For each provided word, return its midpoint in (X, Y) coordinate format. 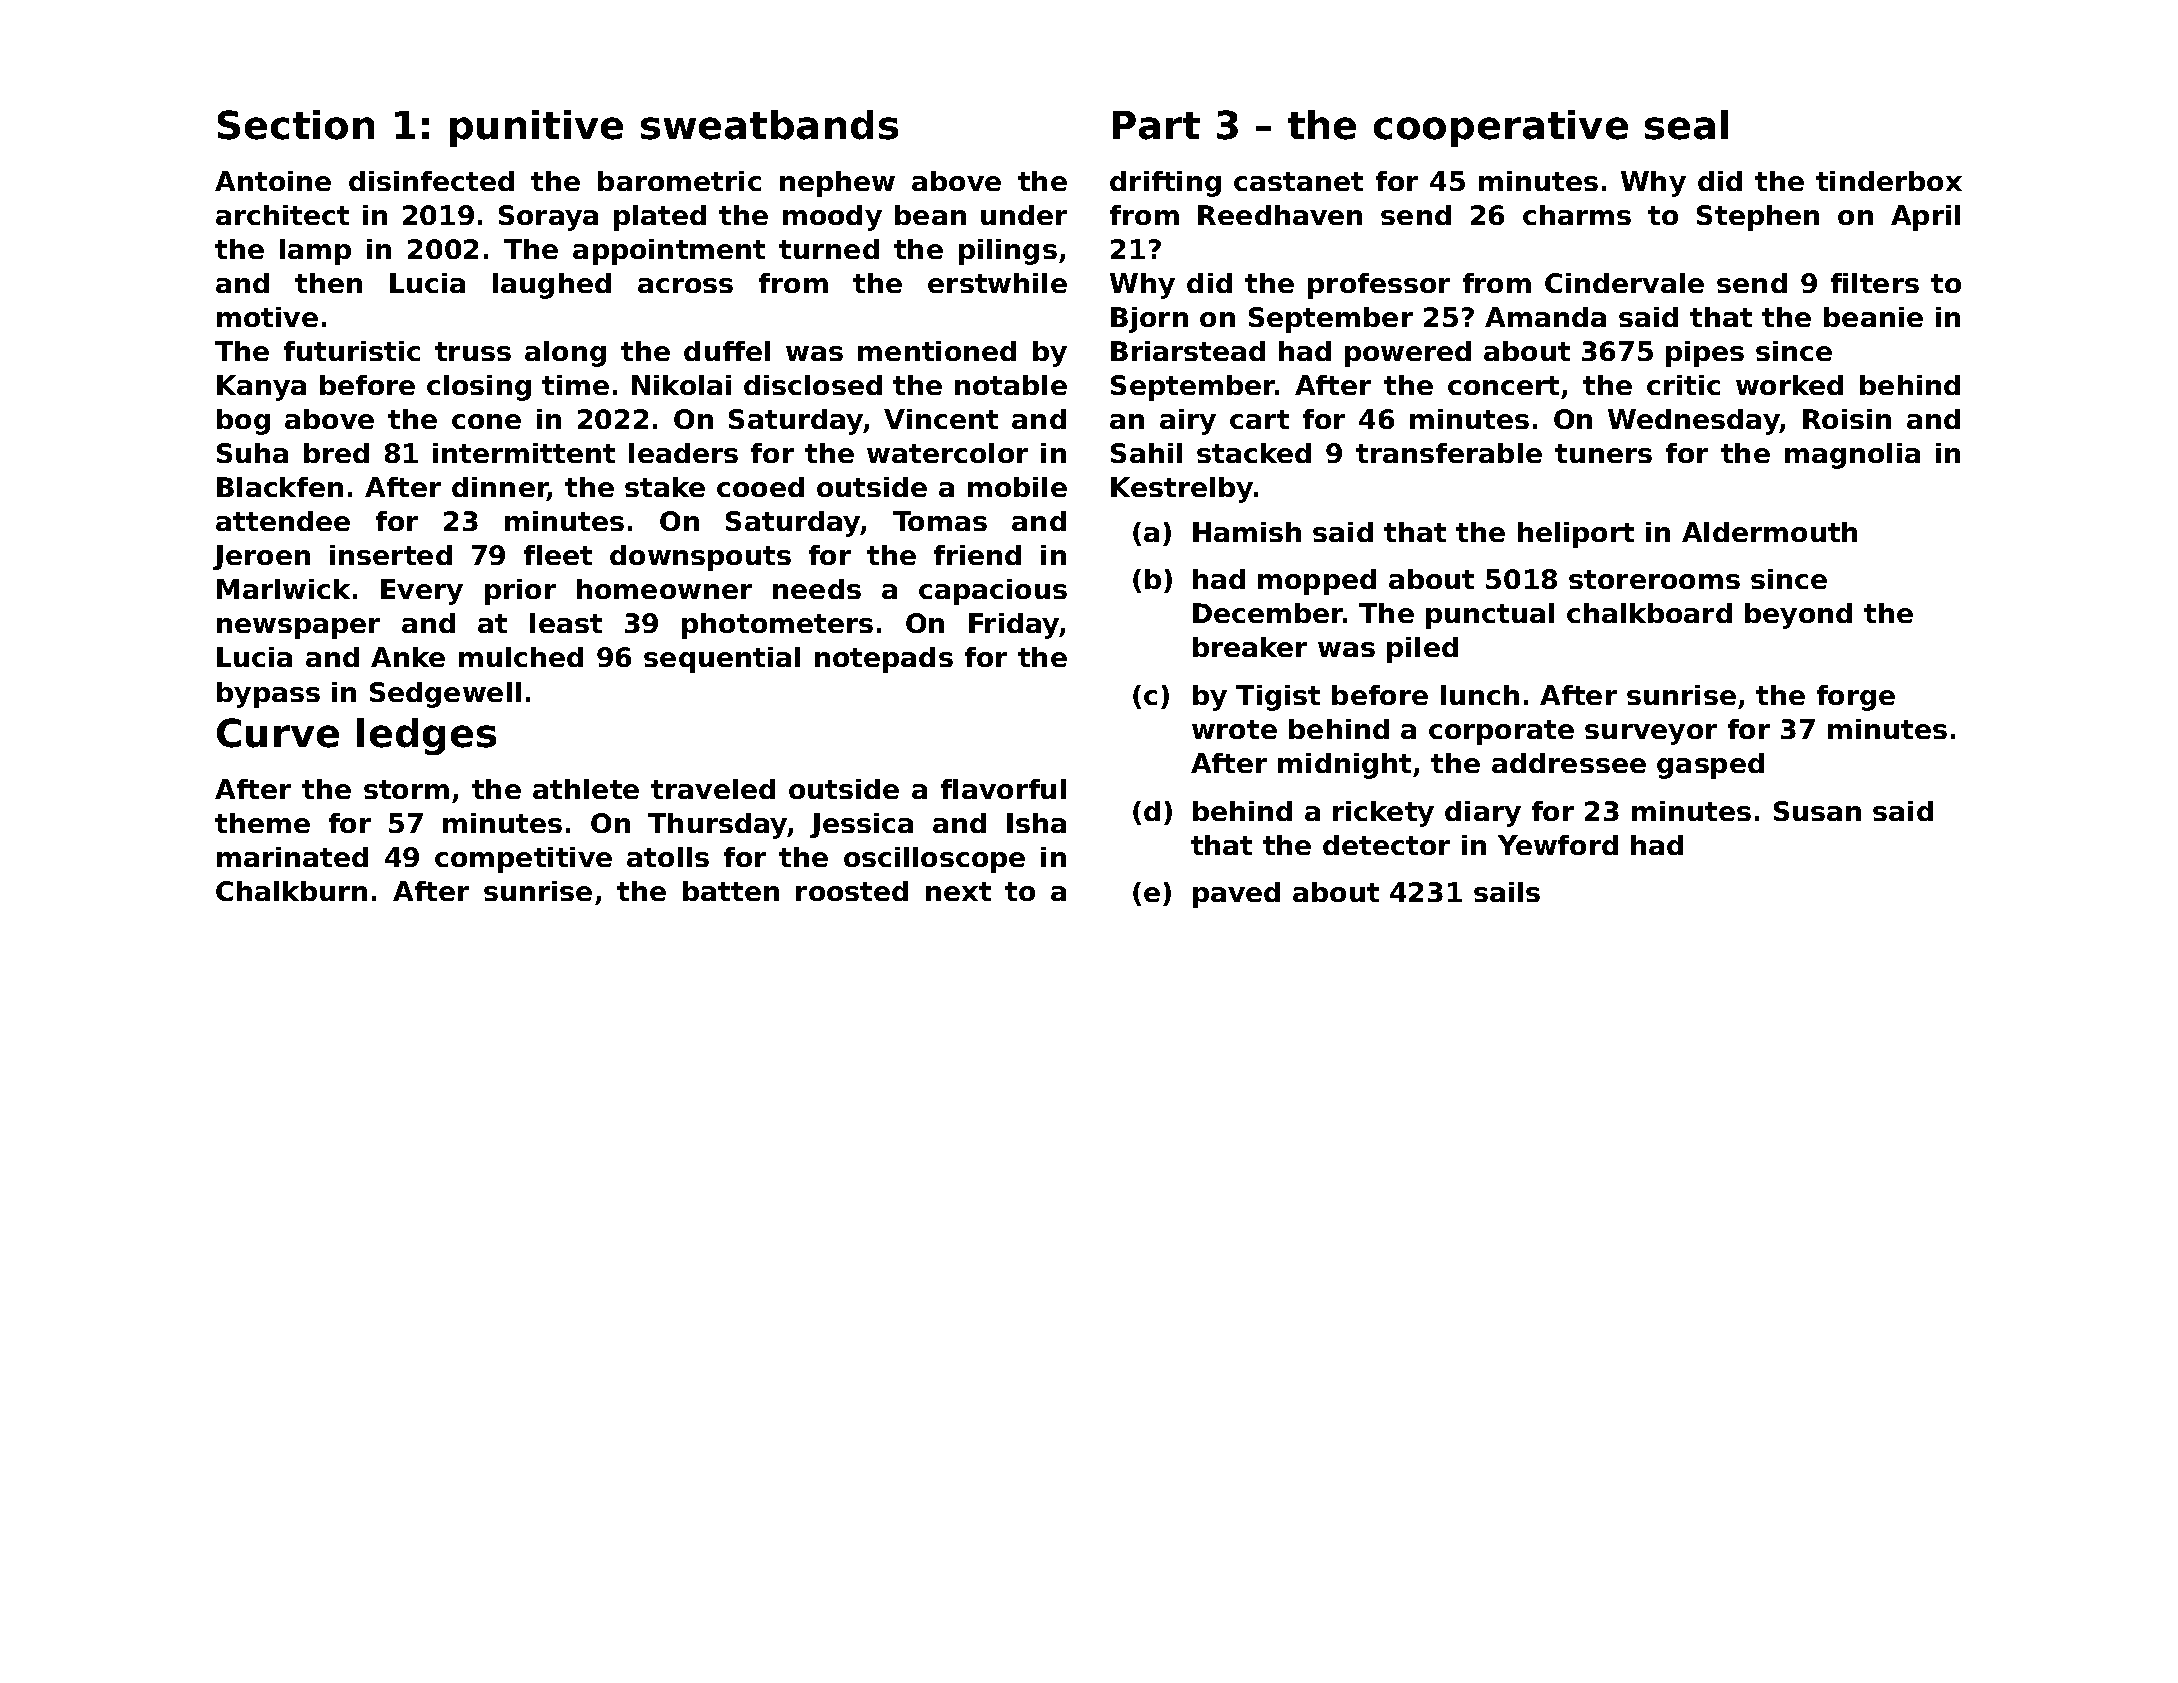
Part (1156, 125)
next (958, 891)
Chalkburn (291, 891)
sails (1507, 892)
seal (1686, 125)
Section (296, 125)
